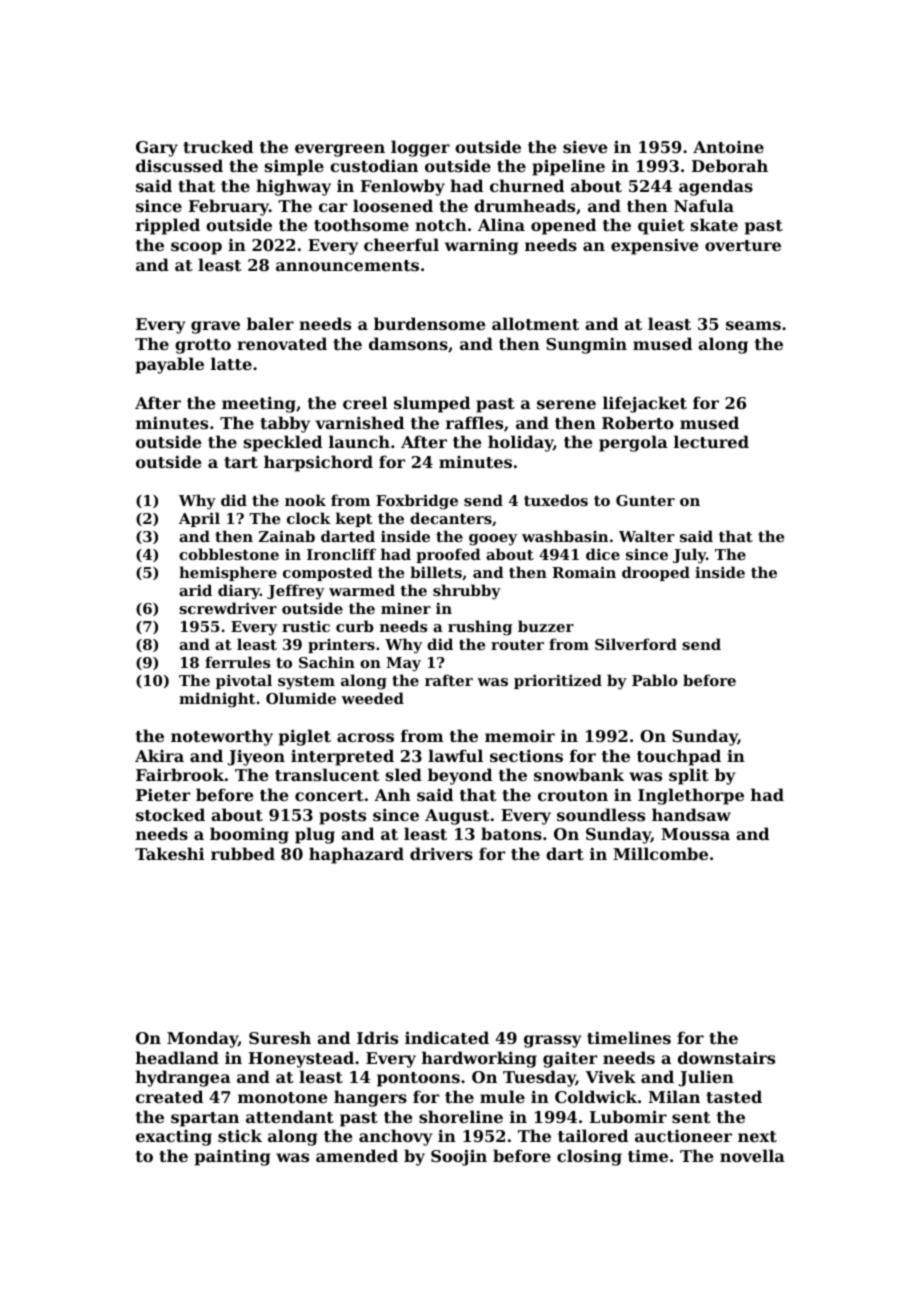 This screenshot has height=1314, width=924. What do you see at coordinates (174, 1138) in the screenshot?
I see `exacting` at bounding box center [174, 1138].
